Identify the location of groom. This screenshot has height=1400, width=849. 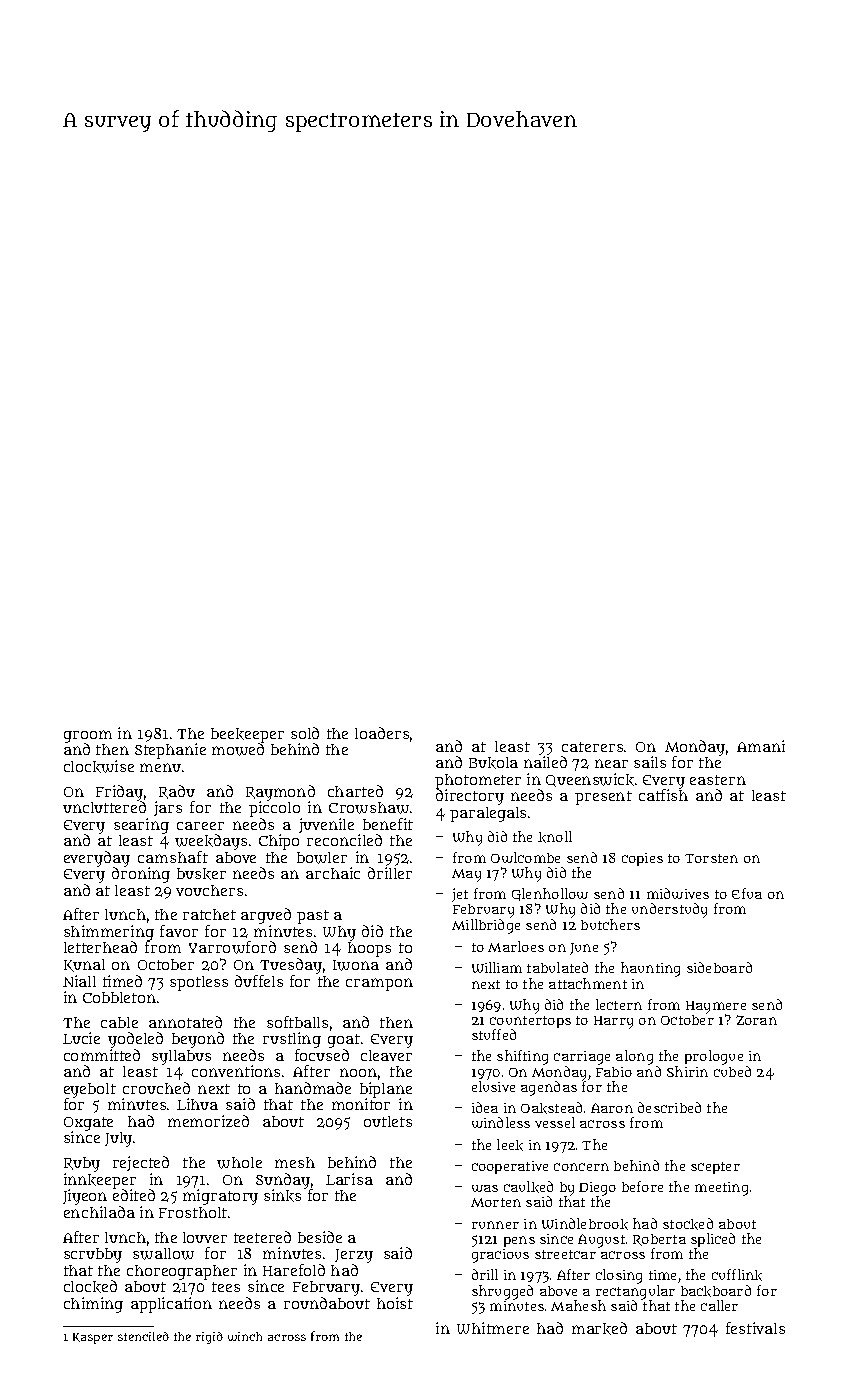
(88, 736).
